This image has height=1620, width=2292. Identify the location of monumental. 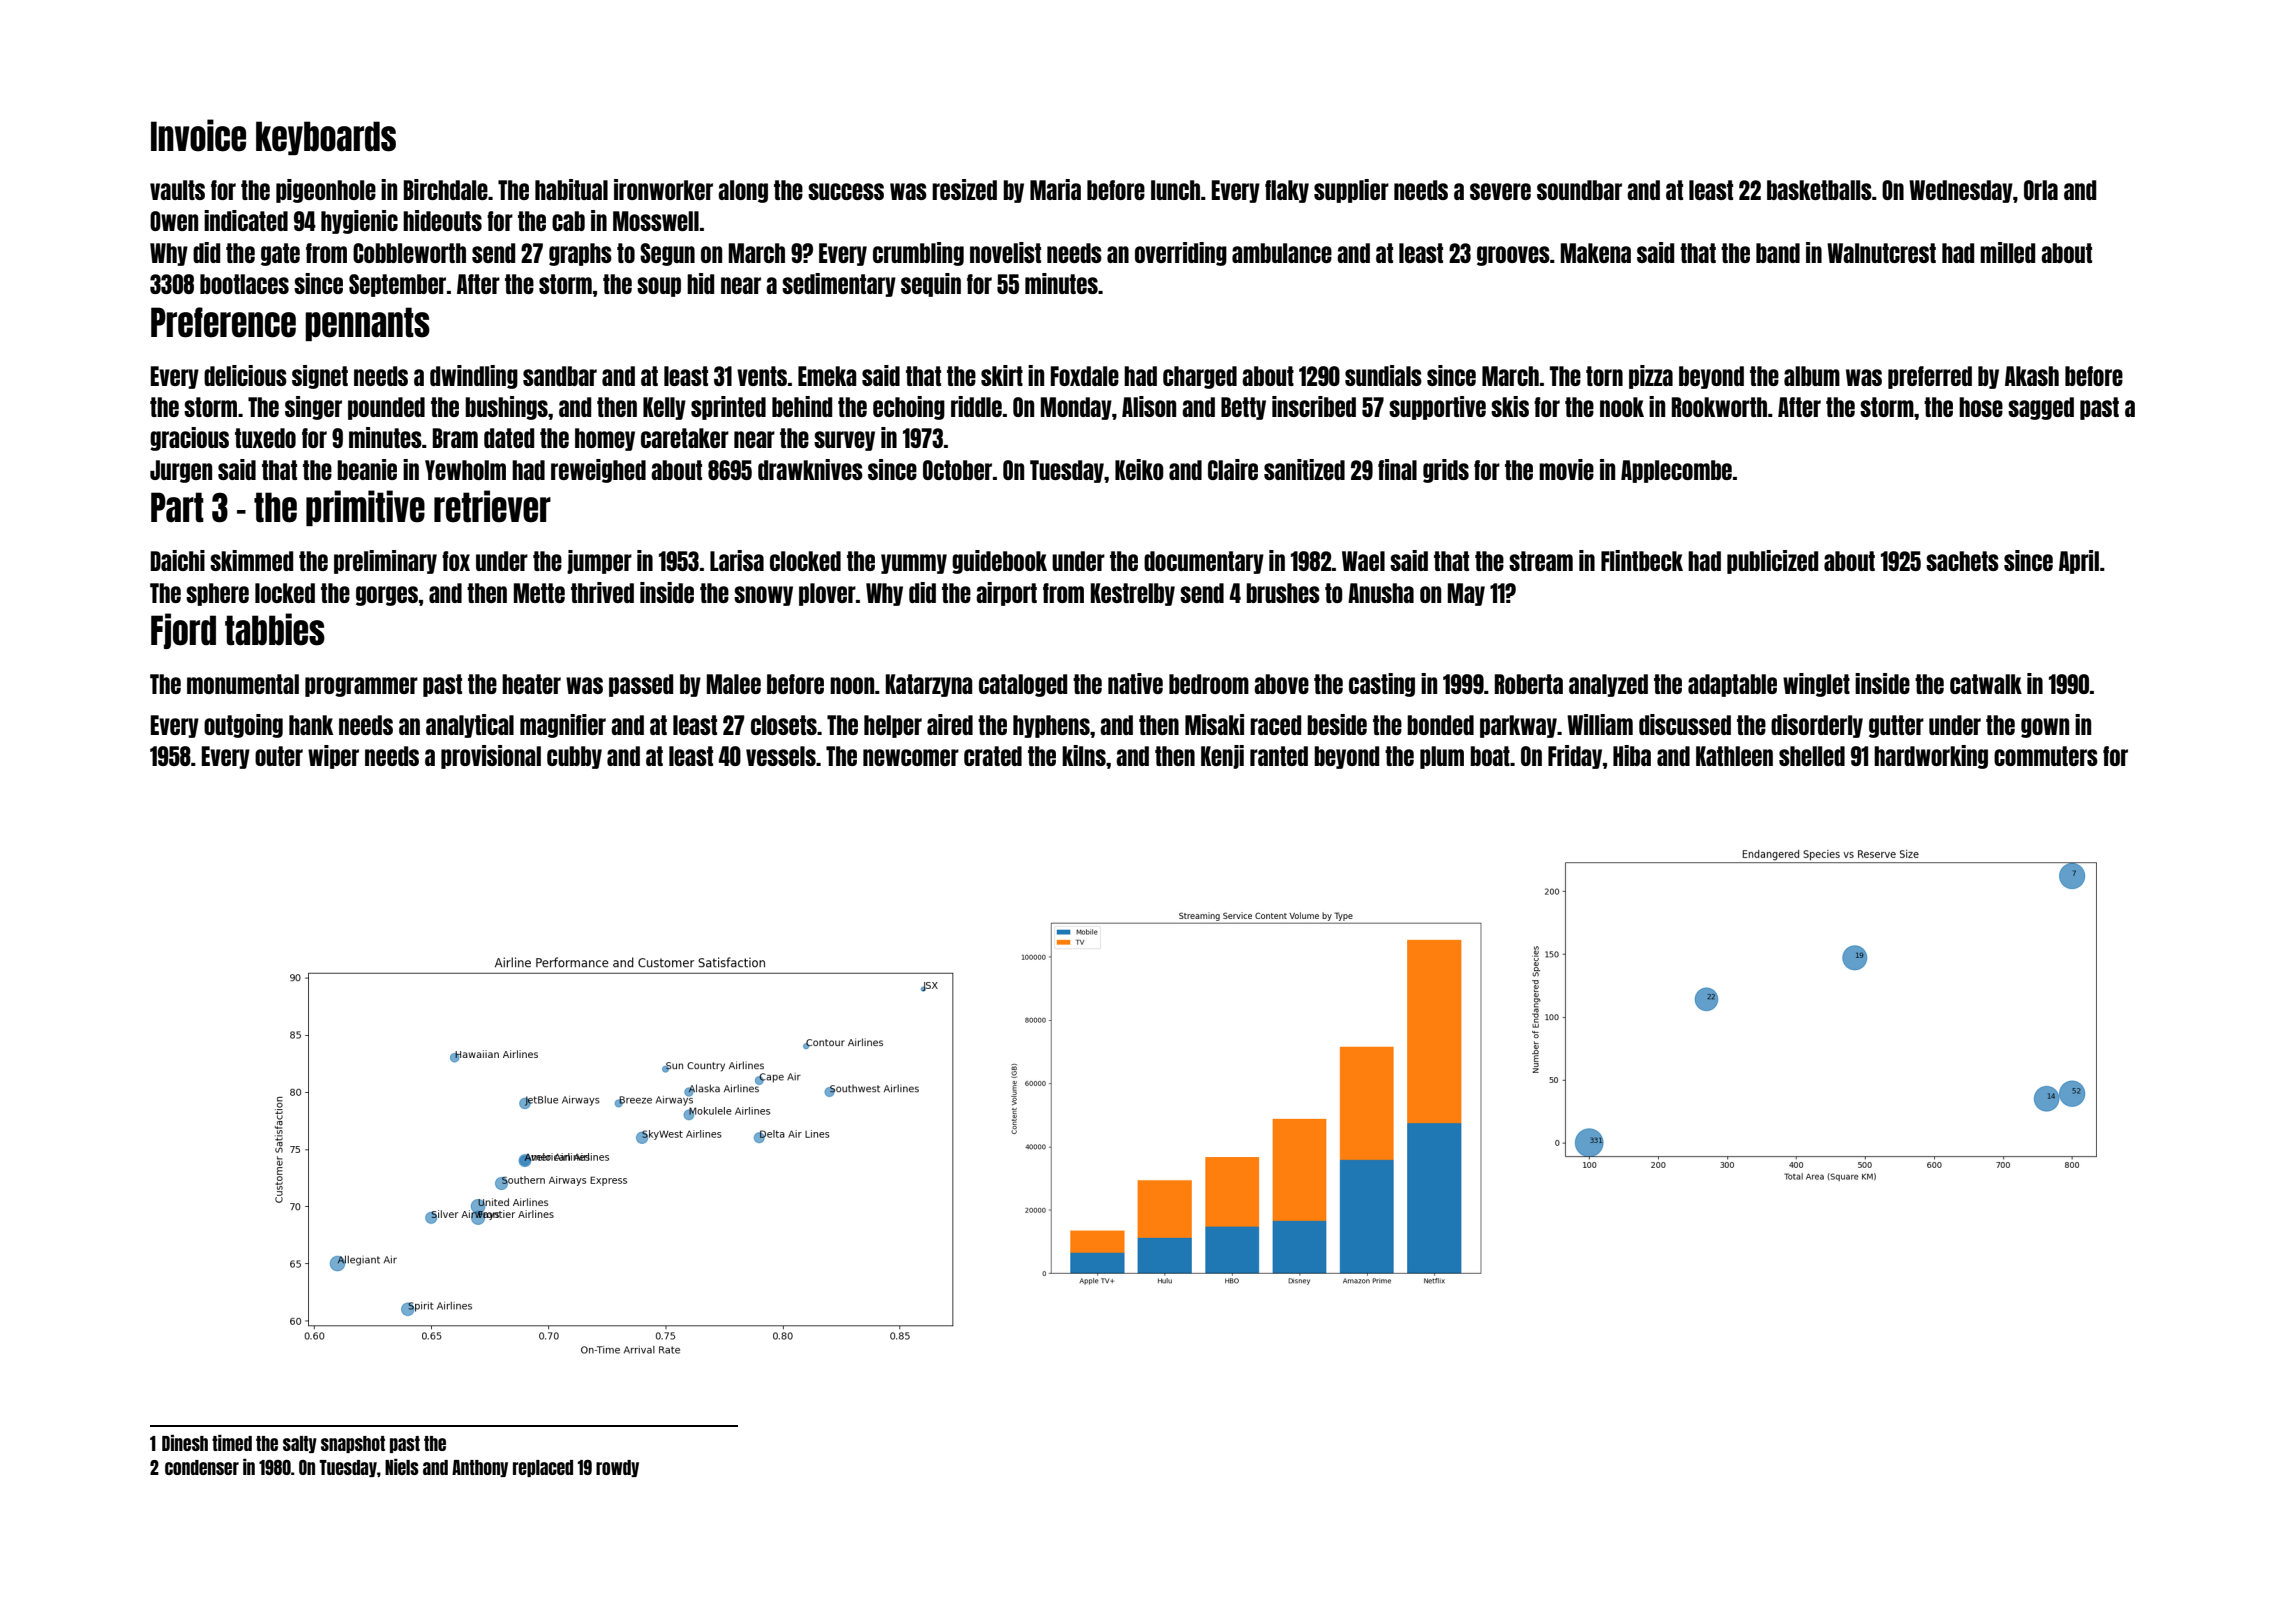
(243, 684).
